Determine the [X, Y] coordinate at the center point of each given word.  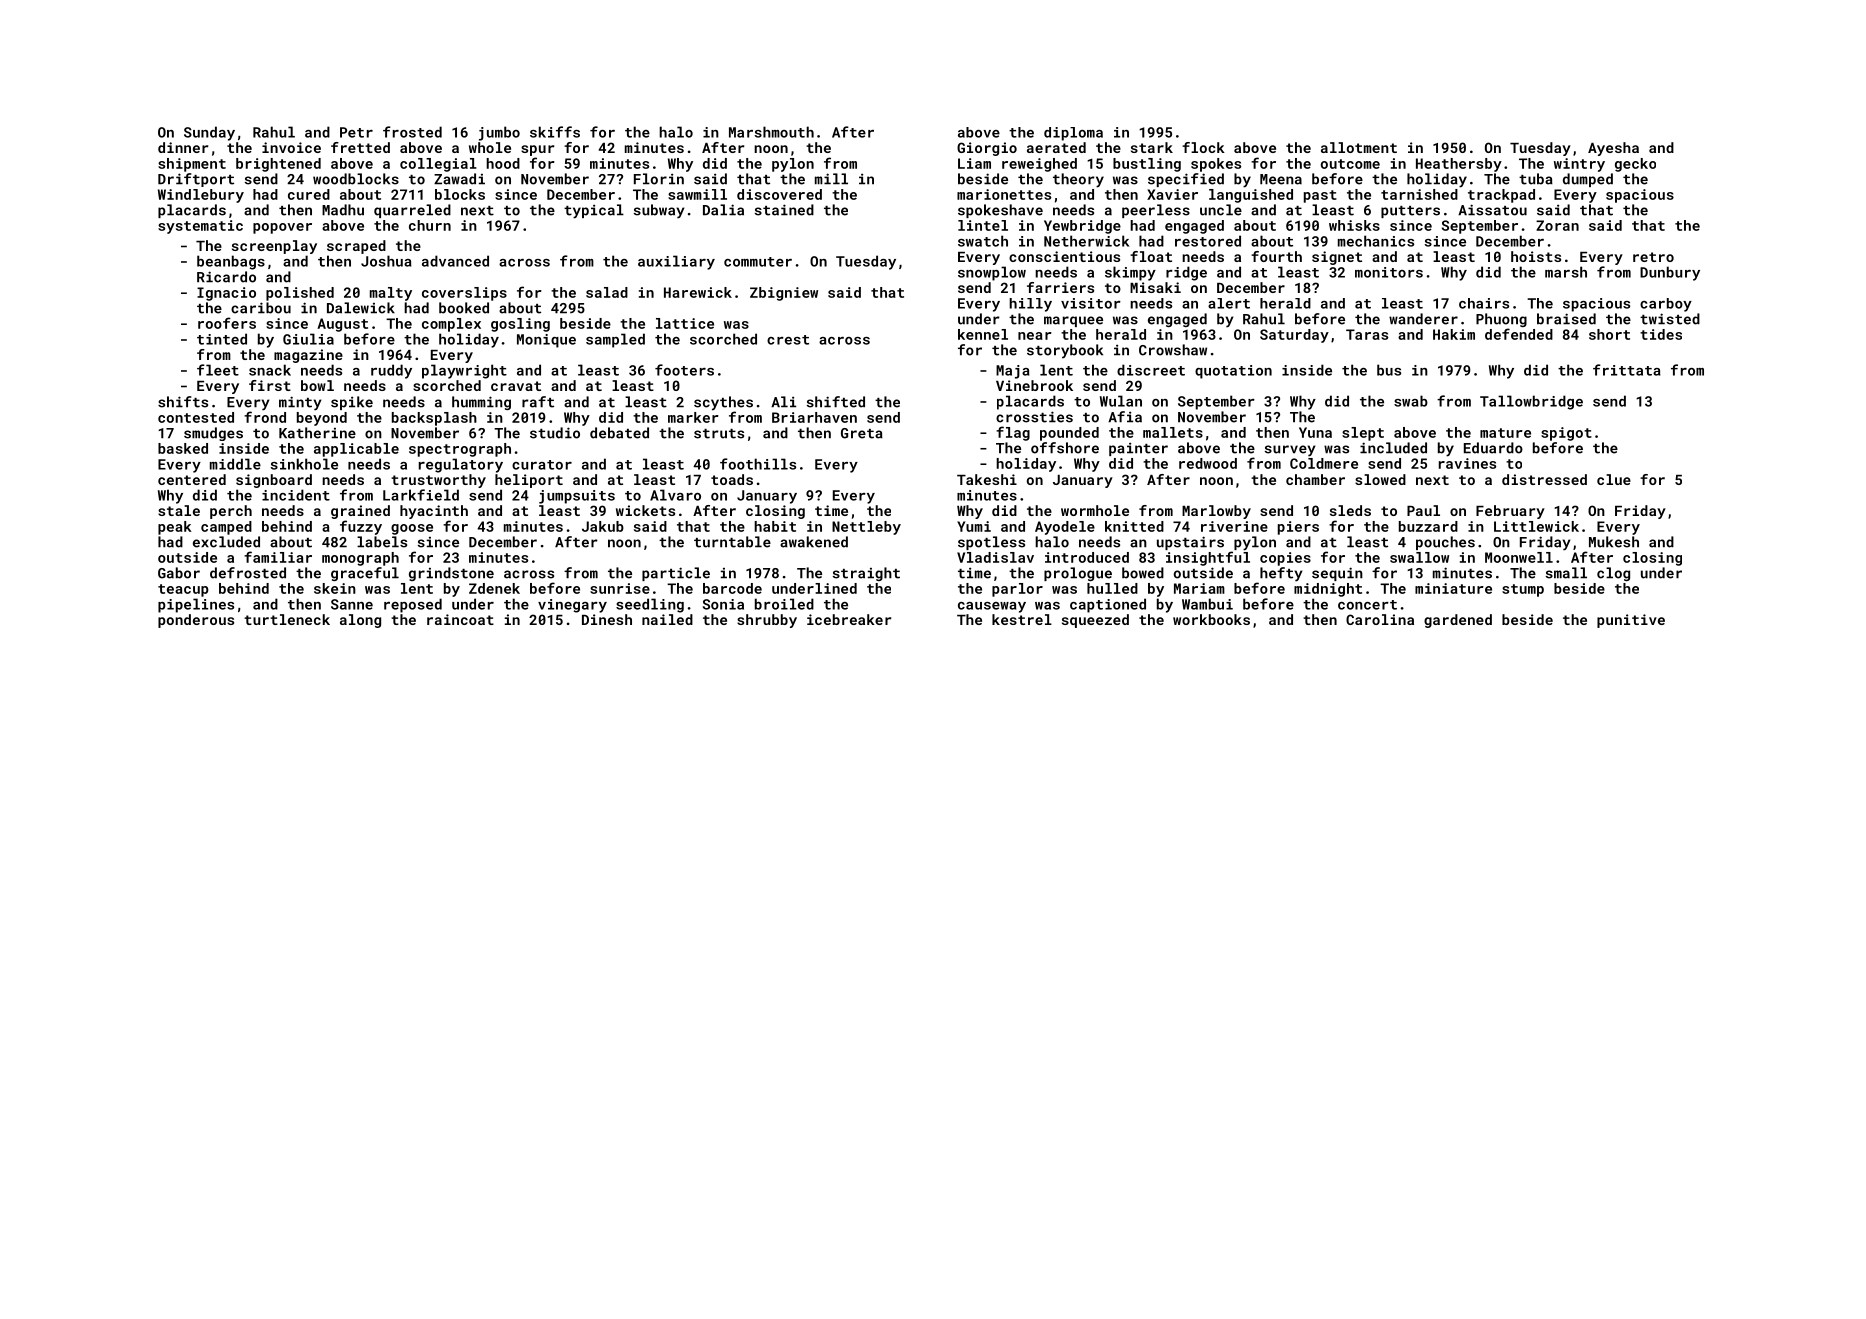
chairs [1484, 303]
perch [231, 512]
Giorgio [987, 149]
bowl [317, 385]
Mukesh [1614, 542]
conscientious [1064, 256]
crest [788, 340]
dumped [1588, 180]
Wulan [1121, 401]
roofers [227, 323]
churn [430, 225]
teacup [183, 590]
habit [775, 526]
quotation [1233, 372]
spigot [1566, 434]
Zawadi [459, 179]
